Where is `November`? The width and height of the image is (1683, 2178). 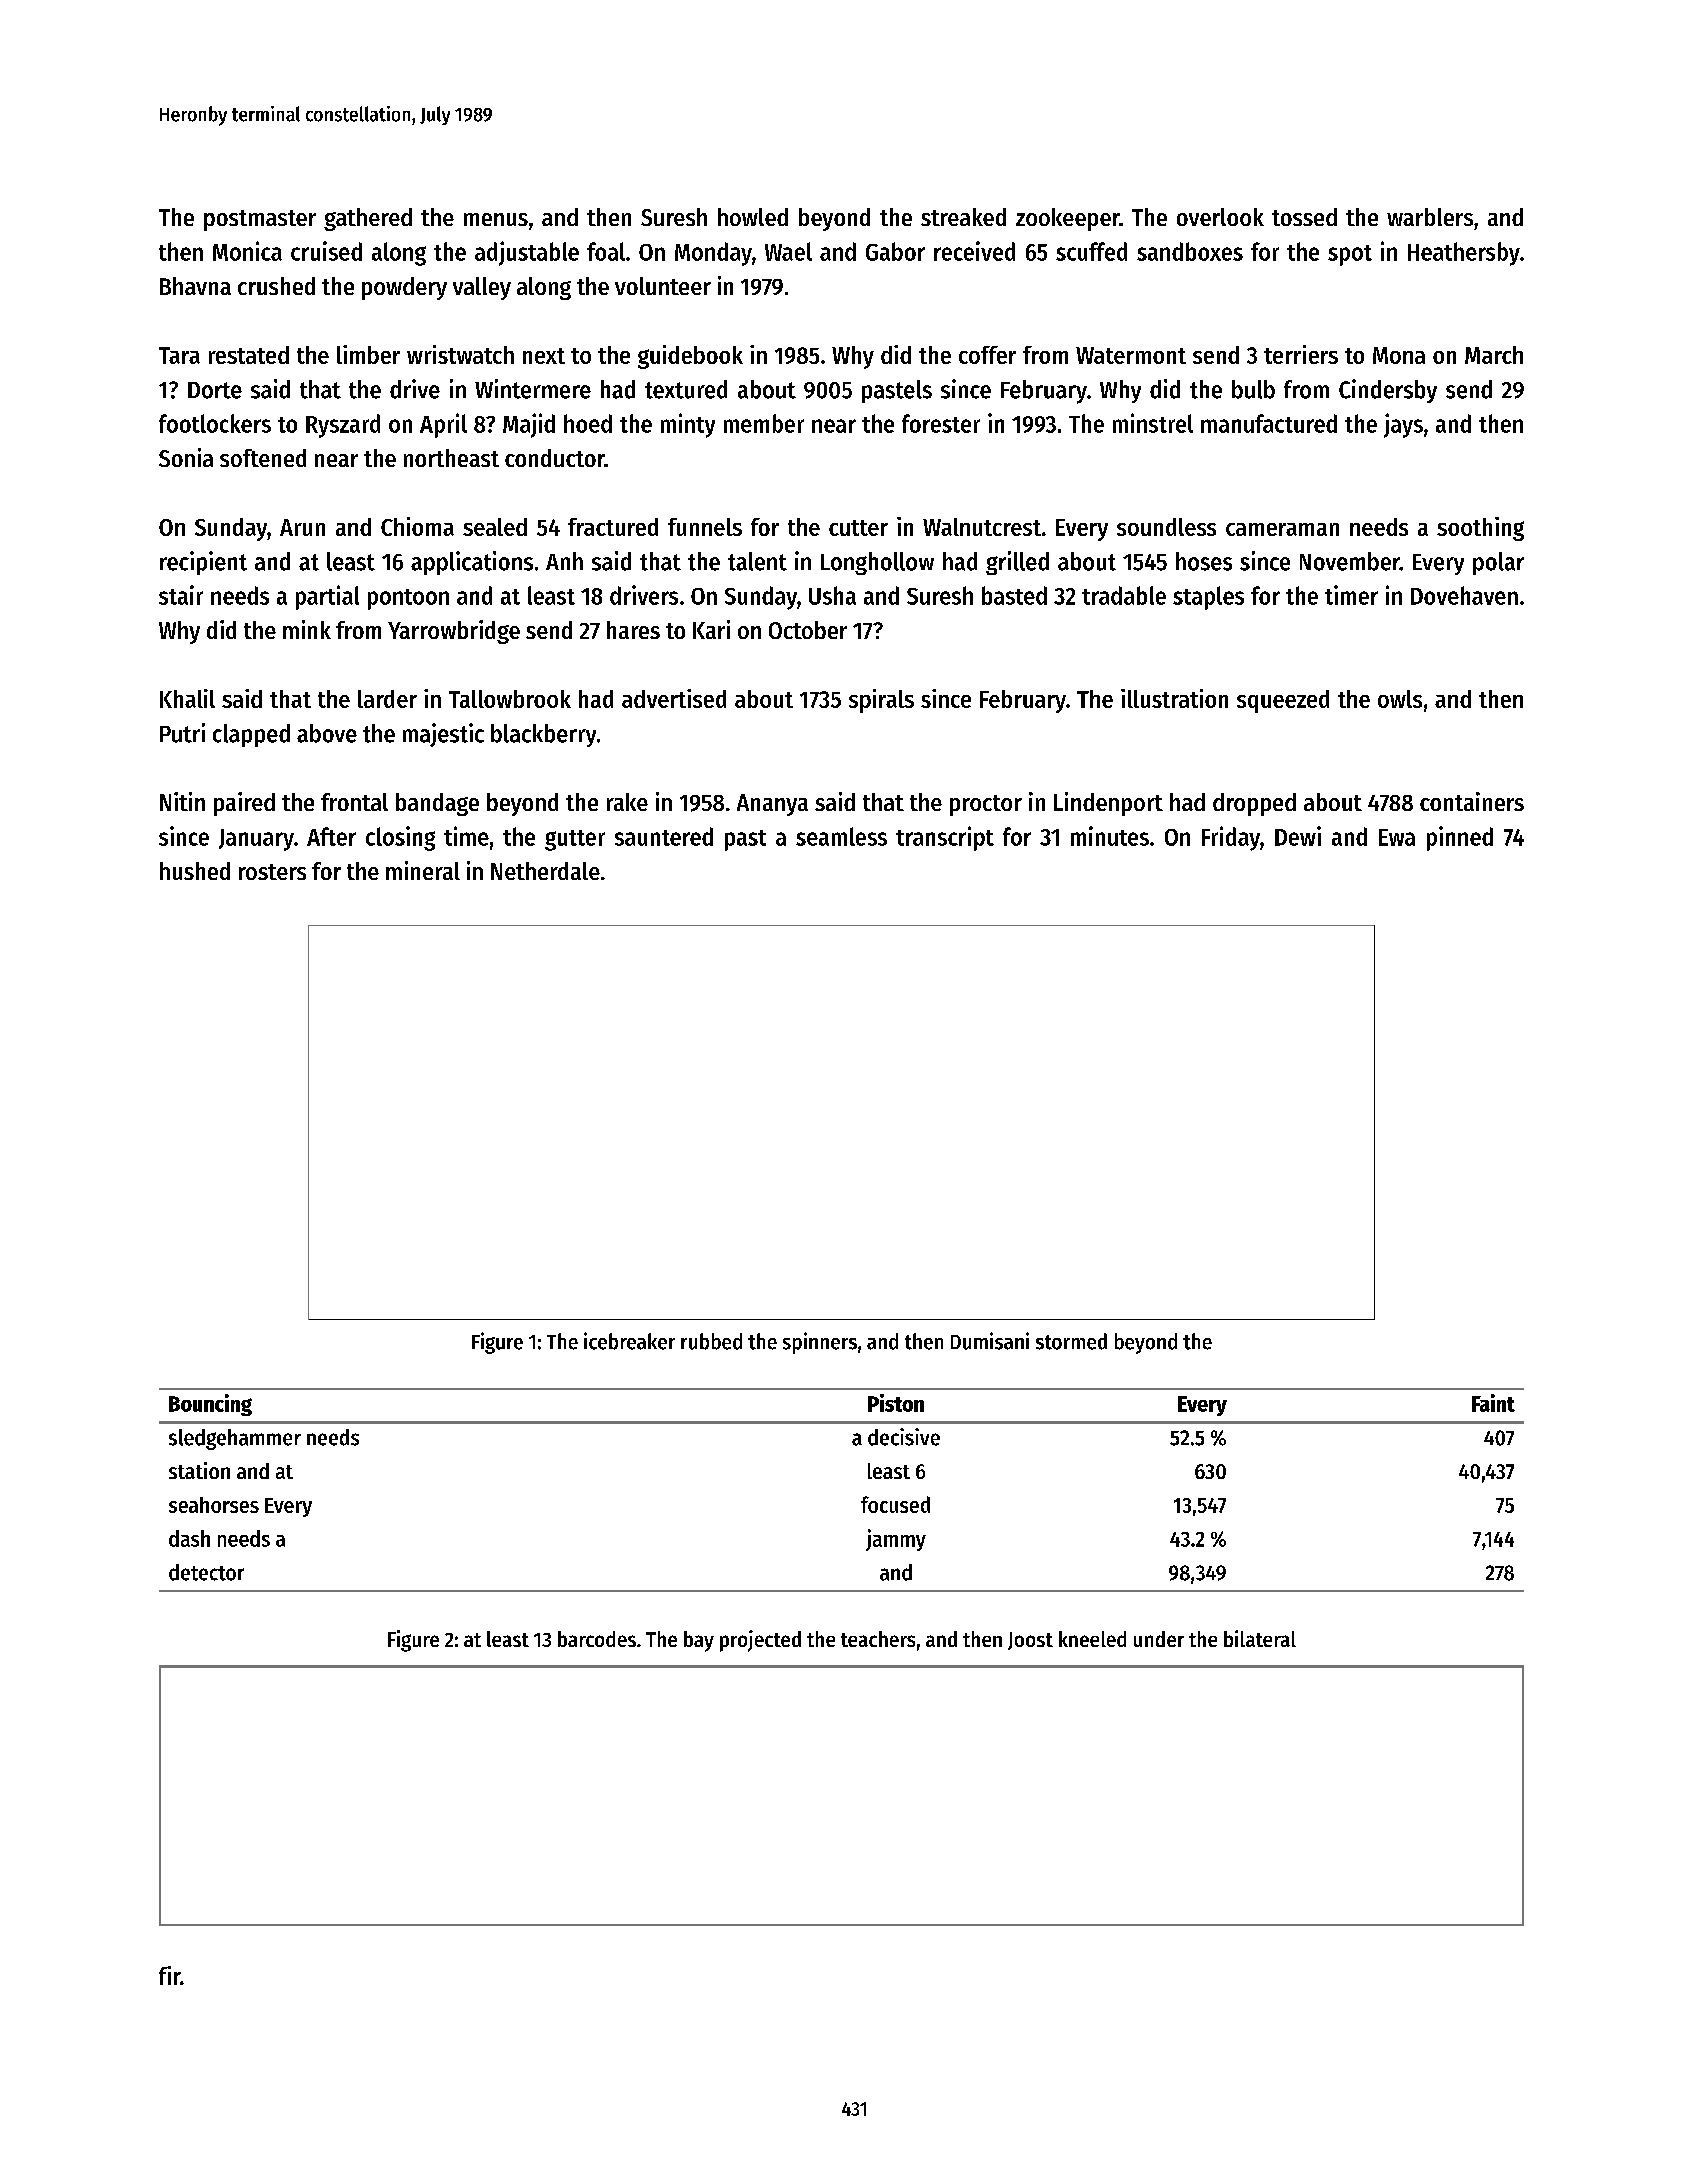
November is located at coordinates (1350, 561).
